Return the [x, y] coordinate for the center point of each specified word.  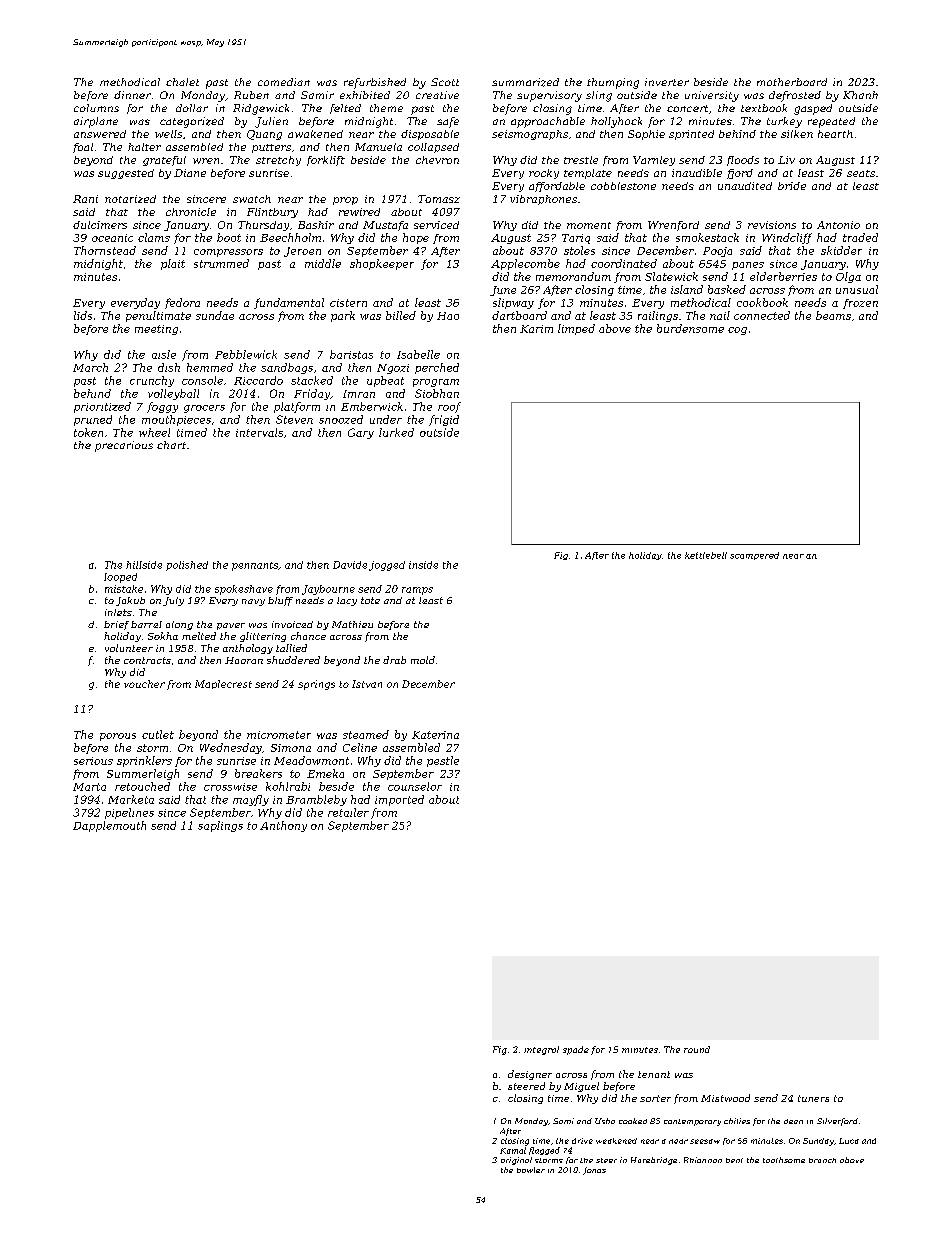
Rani [85, 199]
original [516, 1161]
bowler [531, 1170]
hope [416, 238]
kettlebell [706, 555]
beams [833, 315]
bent [734, 1160]
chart [171, 445]
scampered [754, 556]
